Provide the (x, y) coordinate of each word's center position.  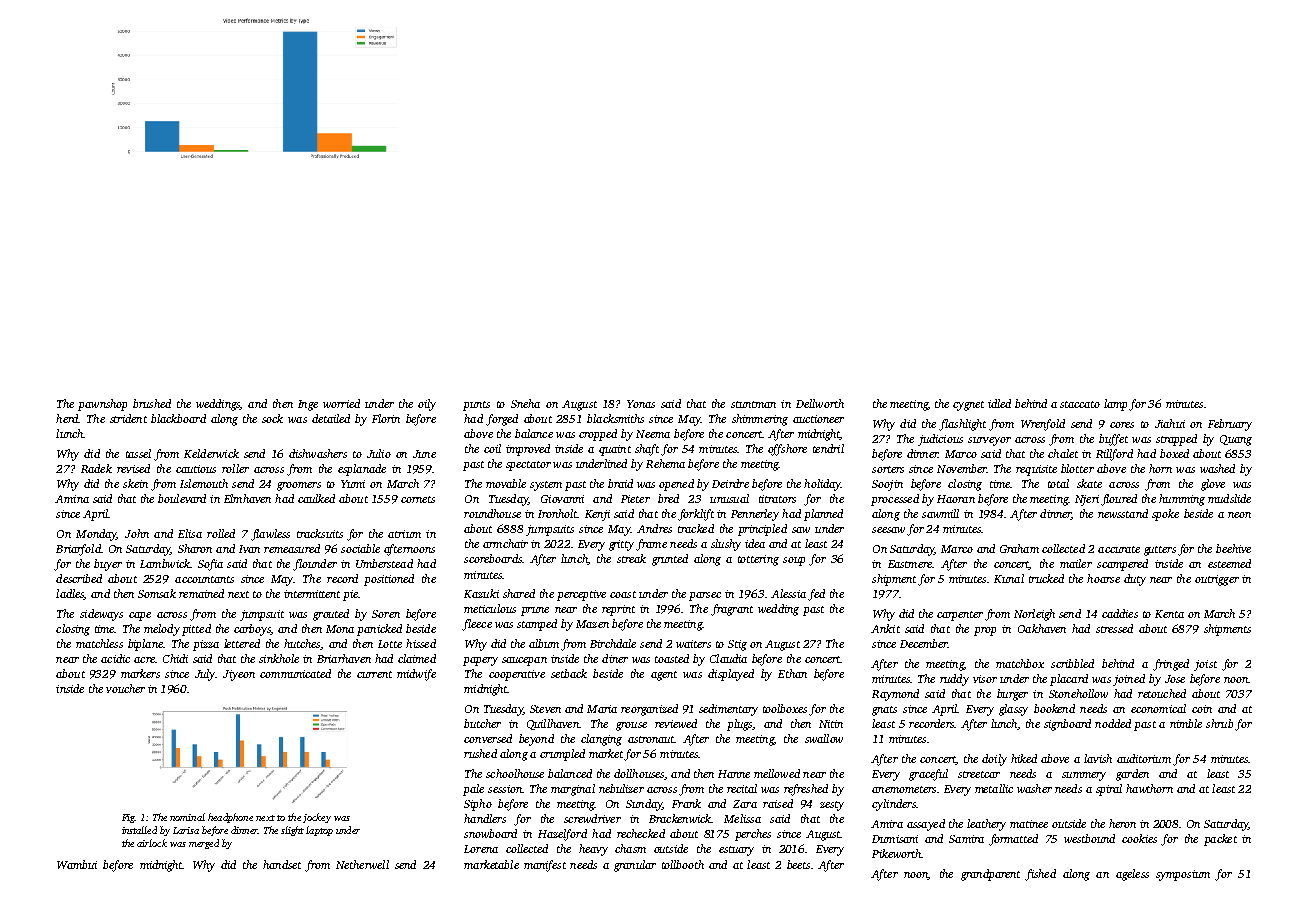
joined (1129, 680)
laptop (319, 831)
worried (341, 403)
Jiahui (1170, 423)
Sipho (478, 805)
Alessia (788, 593)
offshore (787, 450)
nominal (187, 817)
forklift (696, 515)
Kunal (1009, 578)
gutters (1160, 551)
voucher (125, 688)
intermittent (312, 594)
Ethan (792, 673)
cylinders (894, 805)
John (137, 533)
